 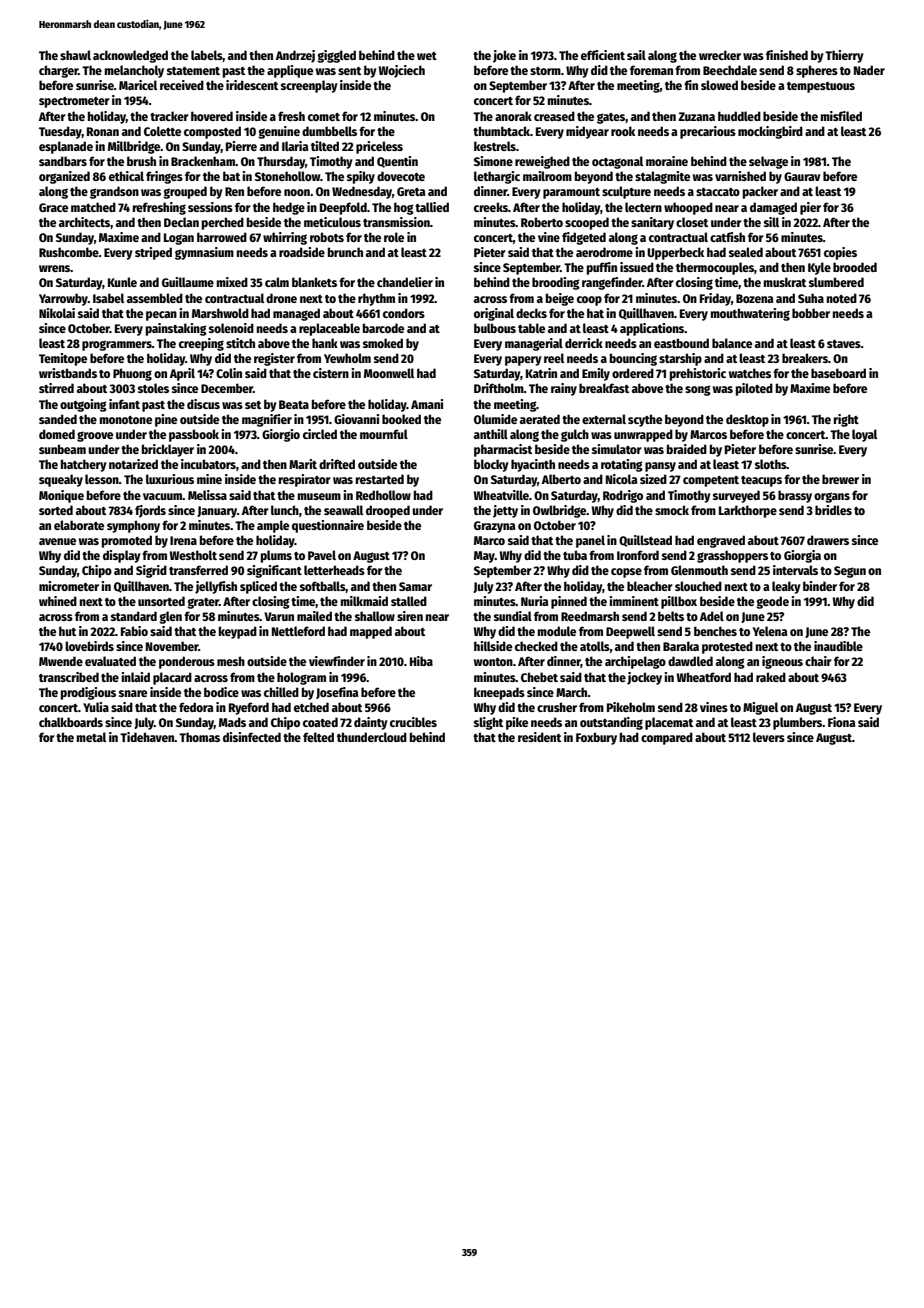 I want to click on Beechdale, so click(x=730, y=70).
